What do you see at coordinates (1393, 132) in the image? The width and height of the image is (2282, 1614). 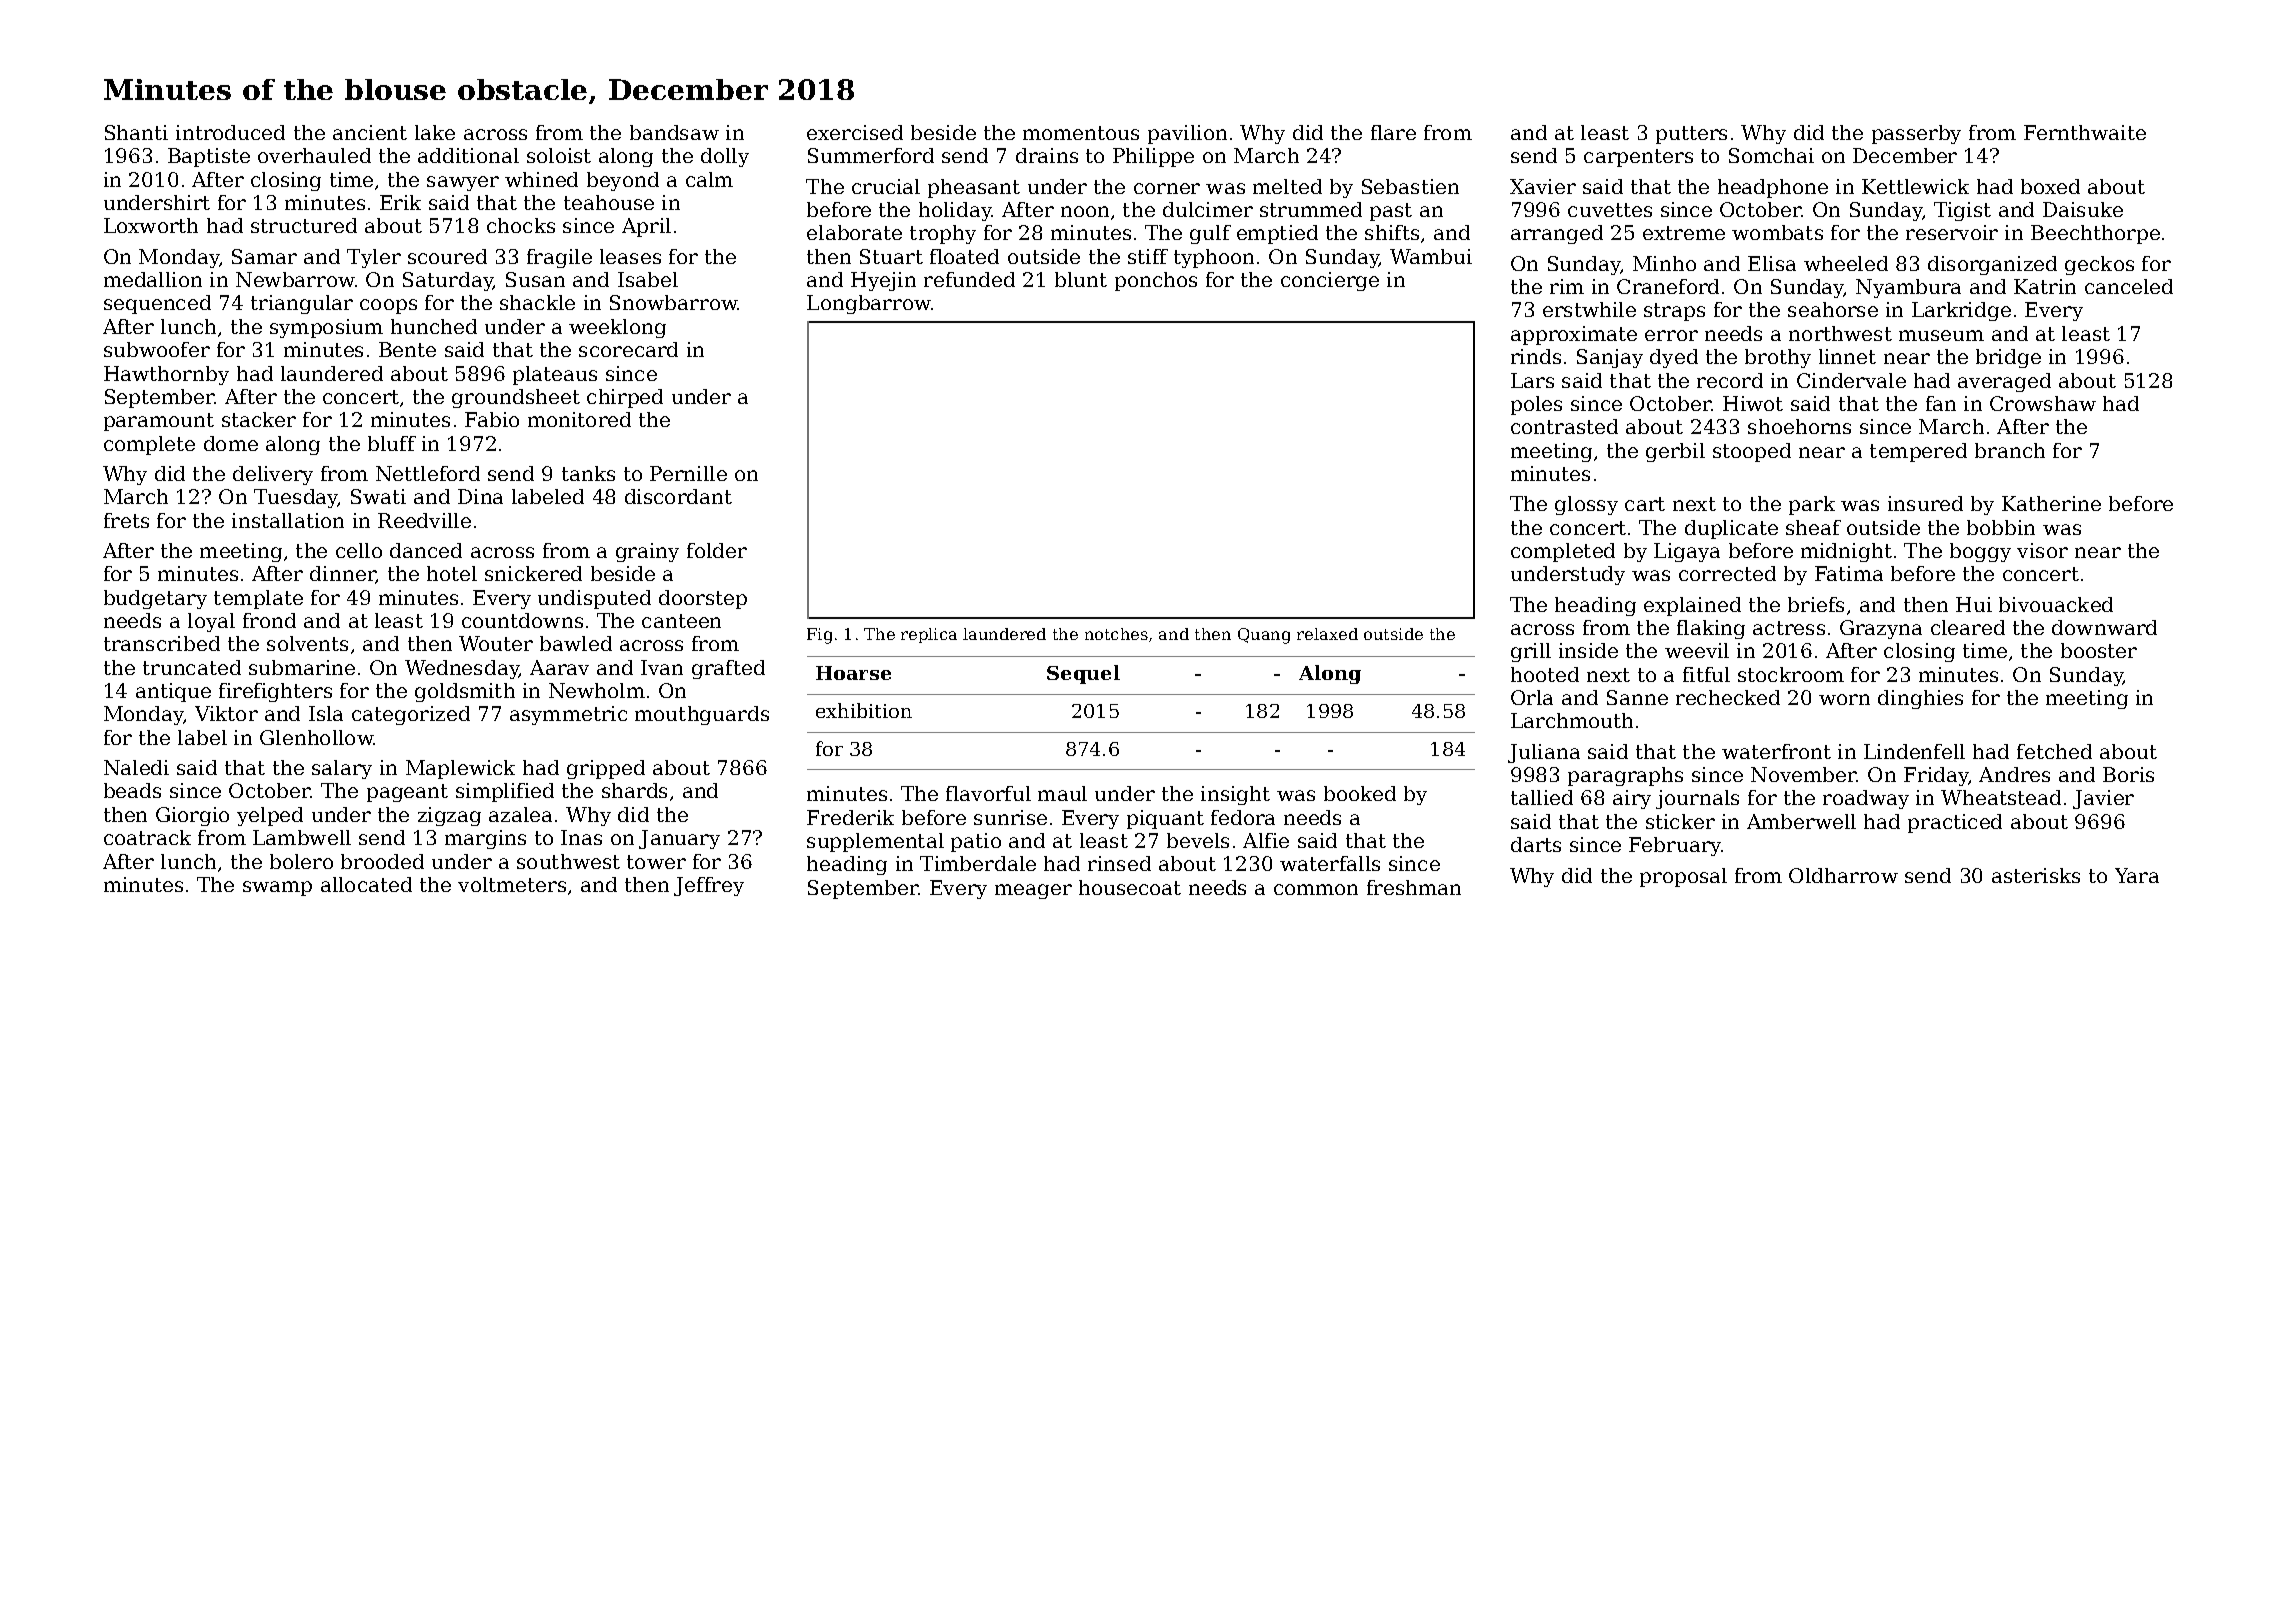 I see `flare` at bounding box center [1393, 132].
